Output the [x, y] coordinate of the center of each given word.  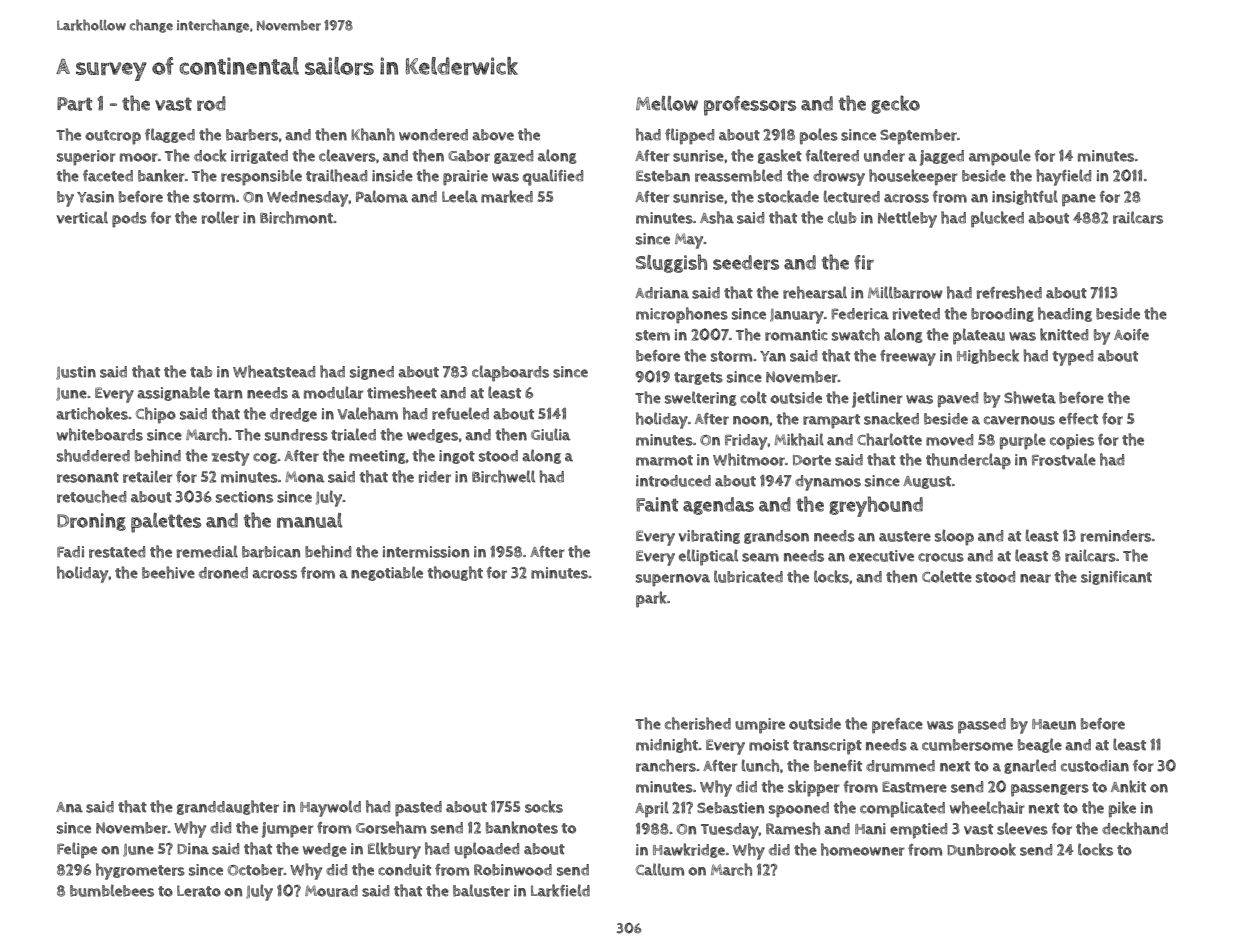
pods [129, 220]
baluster [481, 890]
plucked [997, 219]
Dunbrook [981, 849]
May [689, 241]
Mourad [331, 891]
